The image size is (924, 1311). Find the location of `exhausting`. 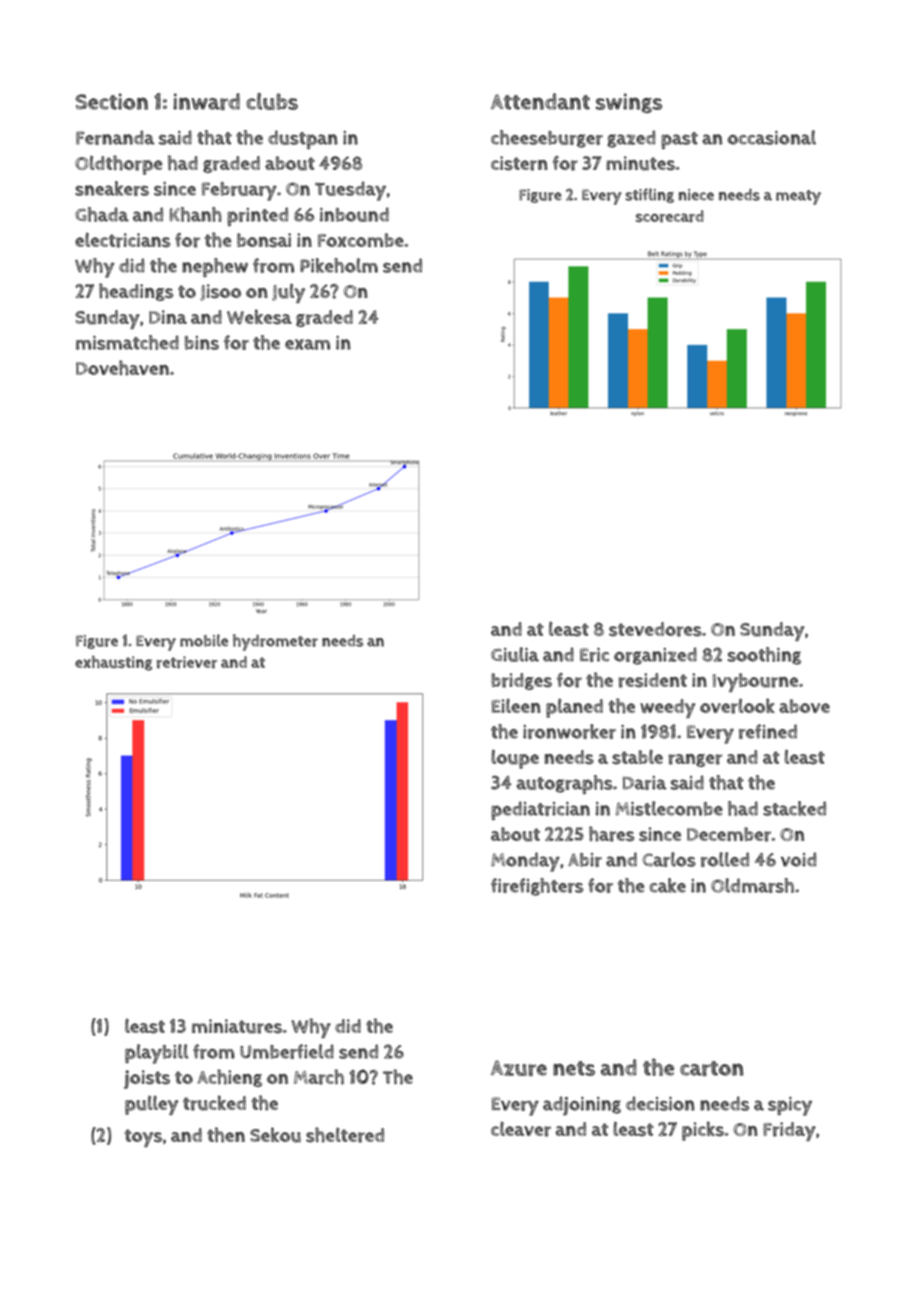

exhausting is located at coordinates (114, 663).
